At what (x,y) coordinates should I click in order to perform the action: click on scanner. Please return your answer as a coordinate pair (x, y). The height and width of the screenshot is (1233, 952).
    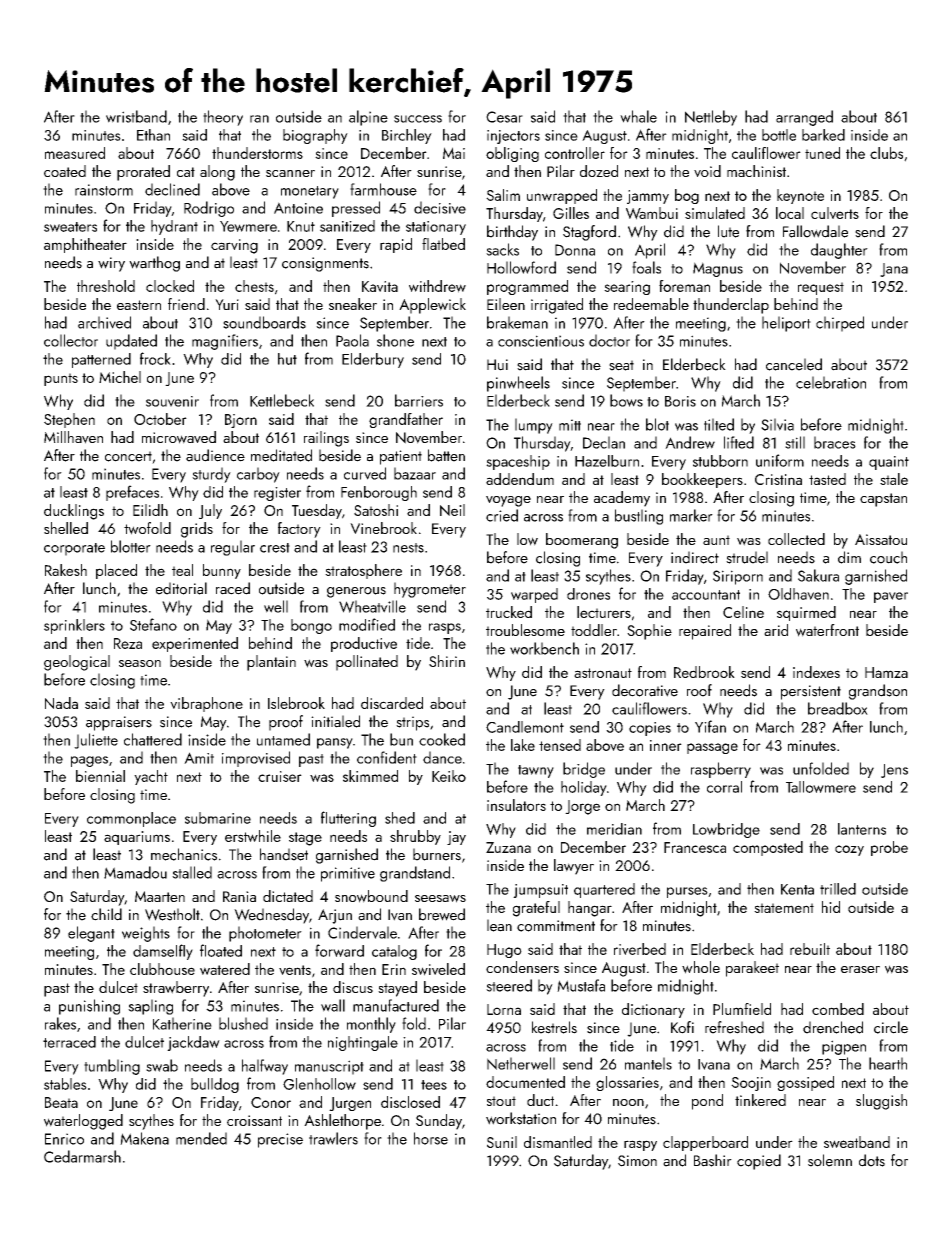
    Looking at the image, I should click on (290, 173).
